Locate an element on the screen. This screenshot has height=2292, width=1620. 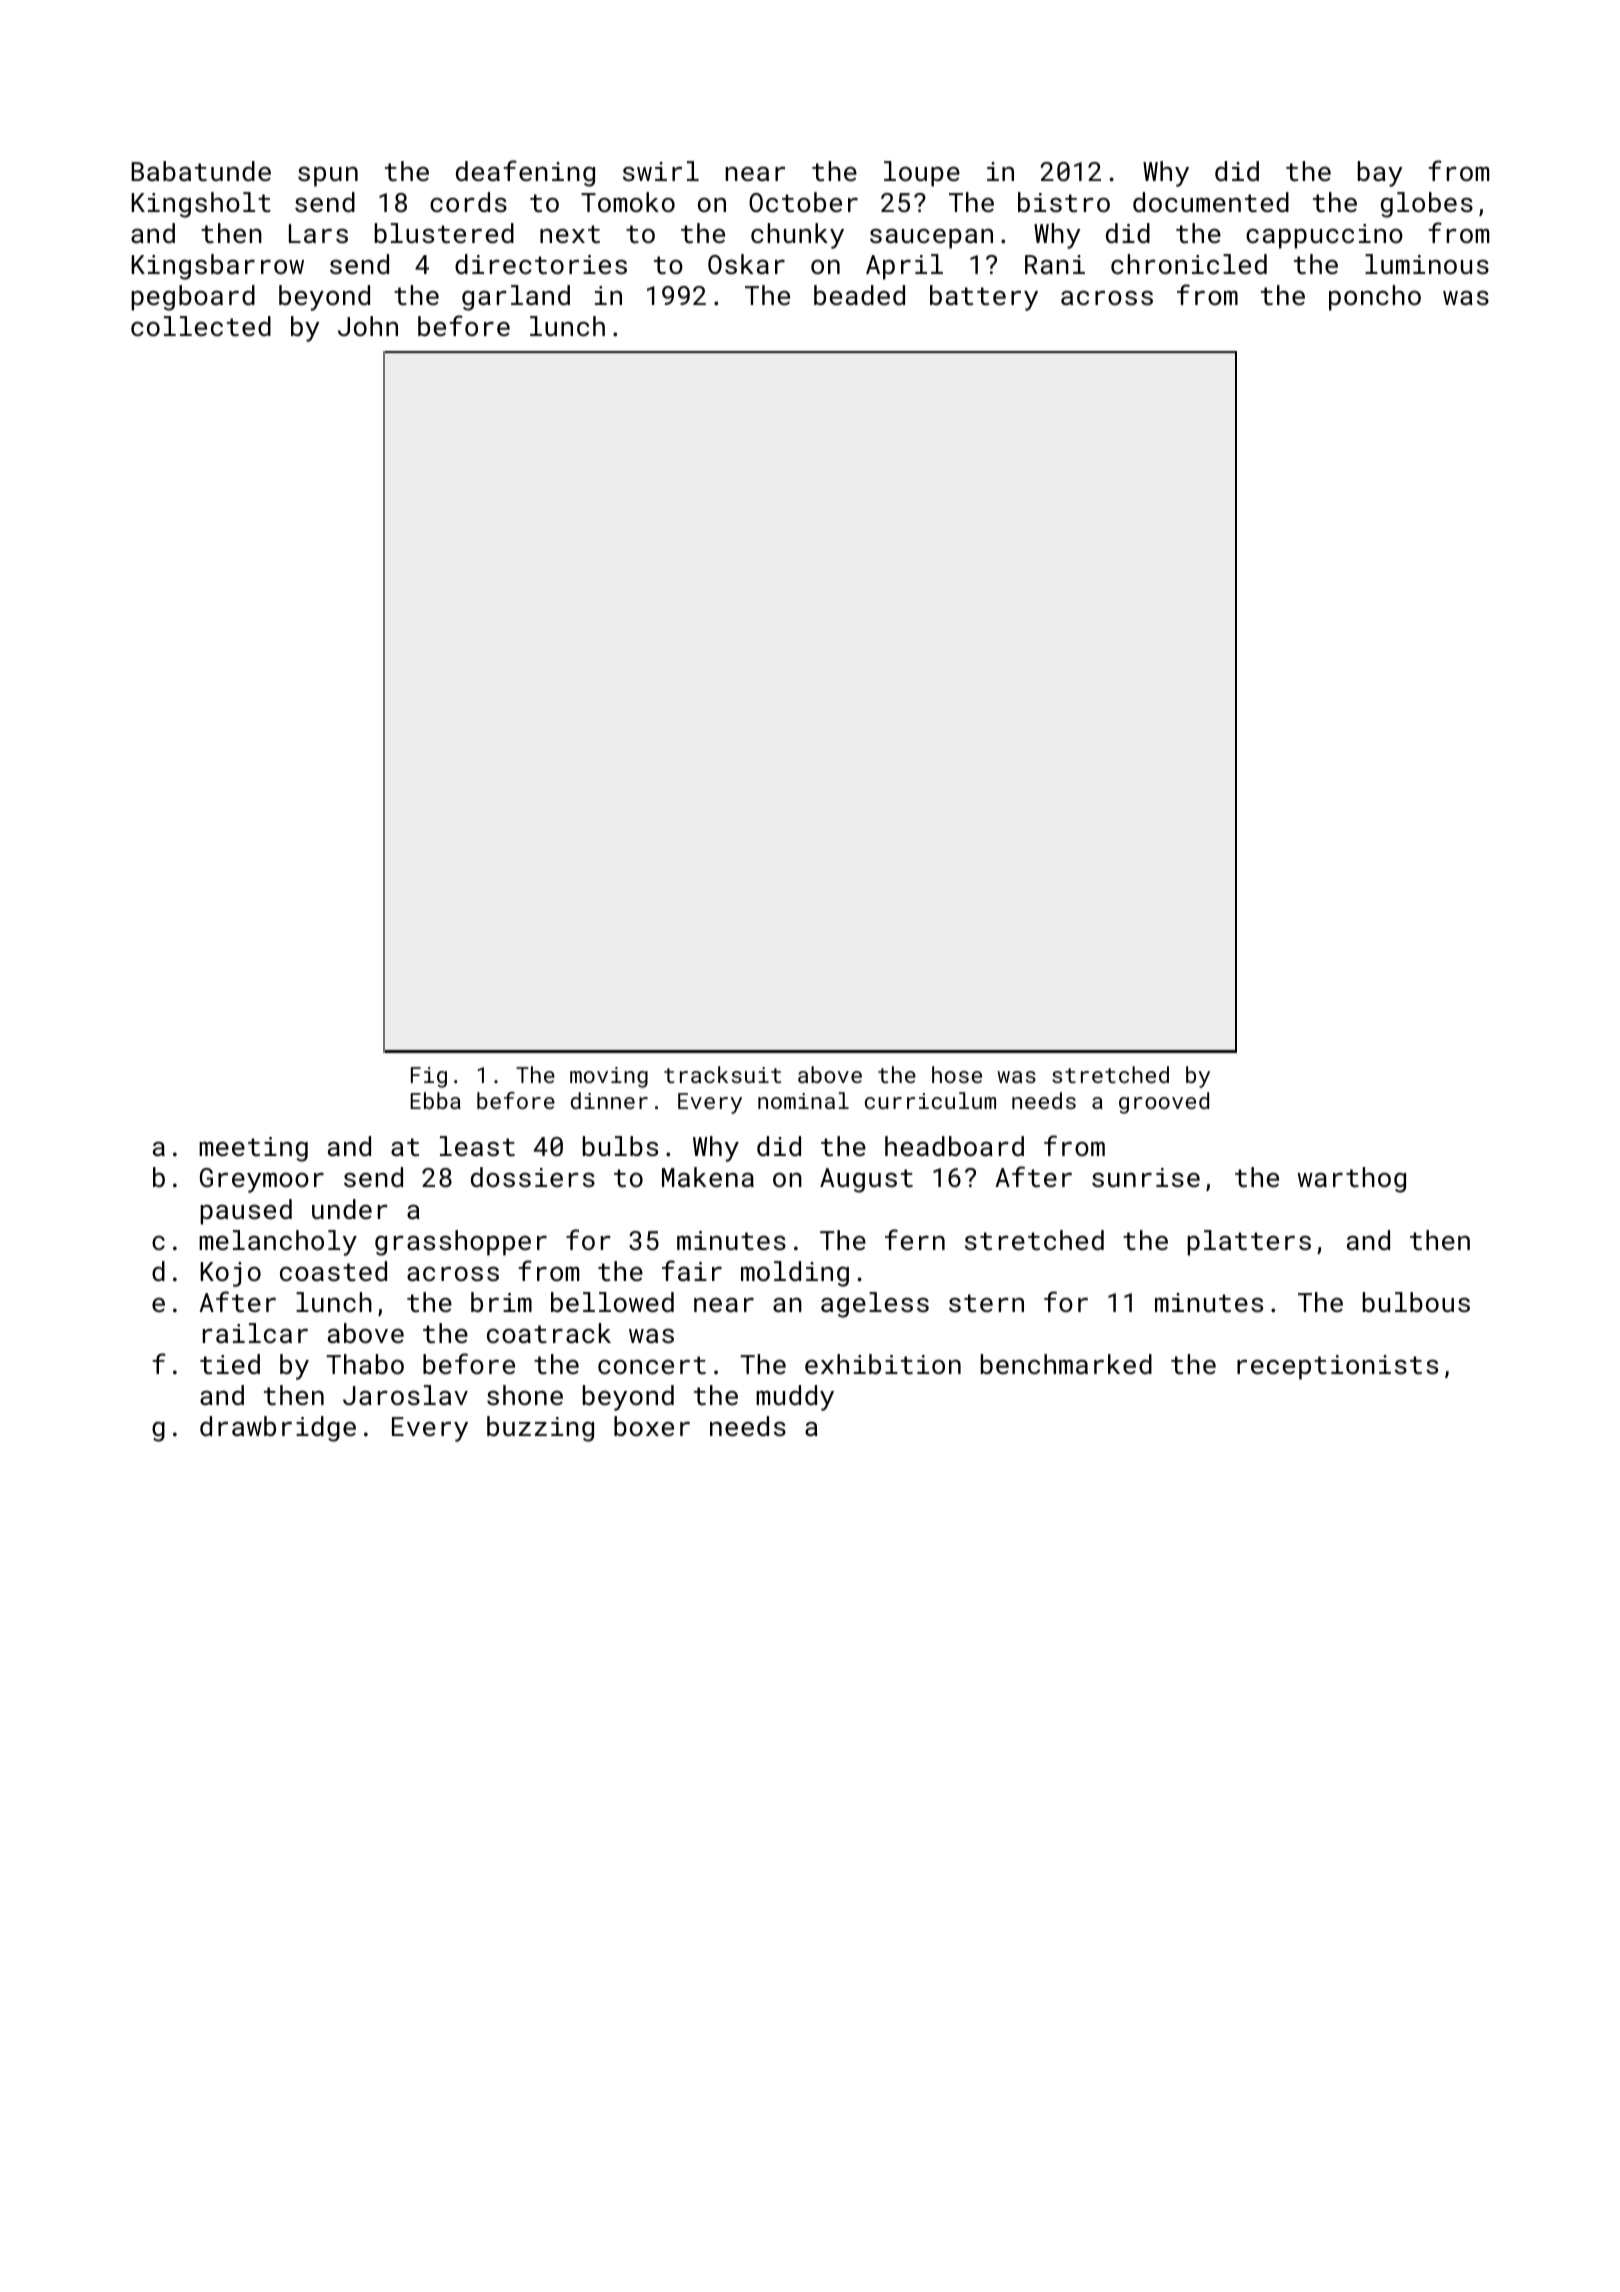
bellowed is located at coordinates (612, 1302).
